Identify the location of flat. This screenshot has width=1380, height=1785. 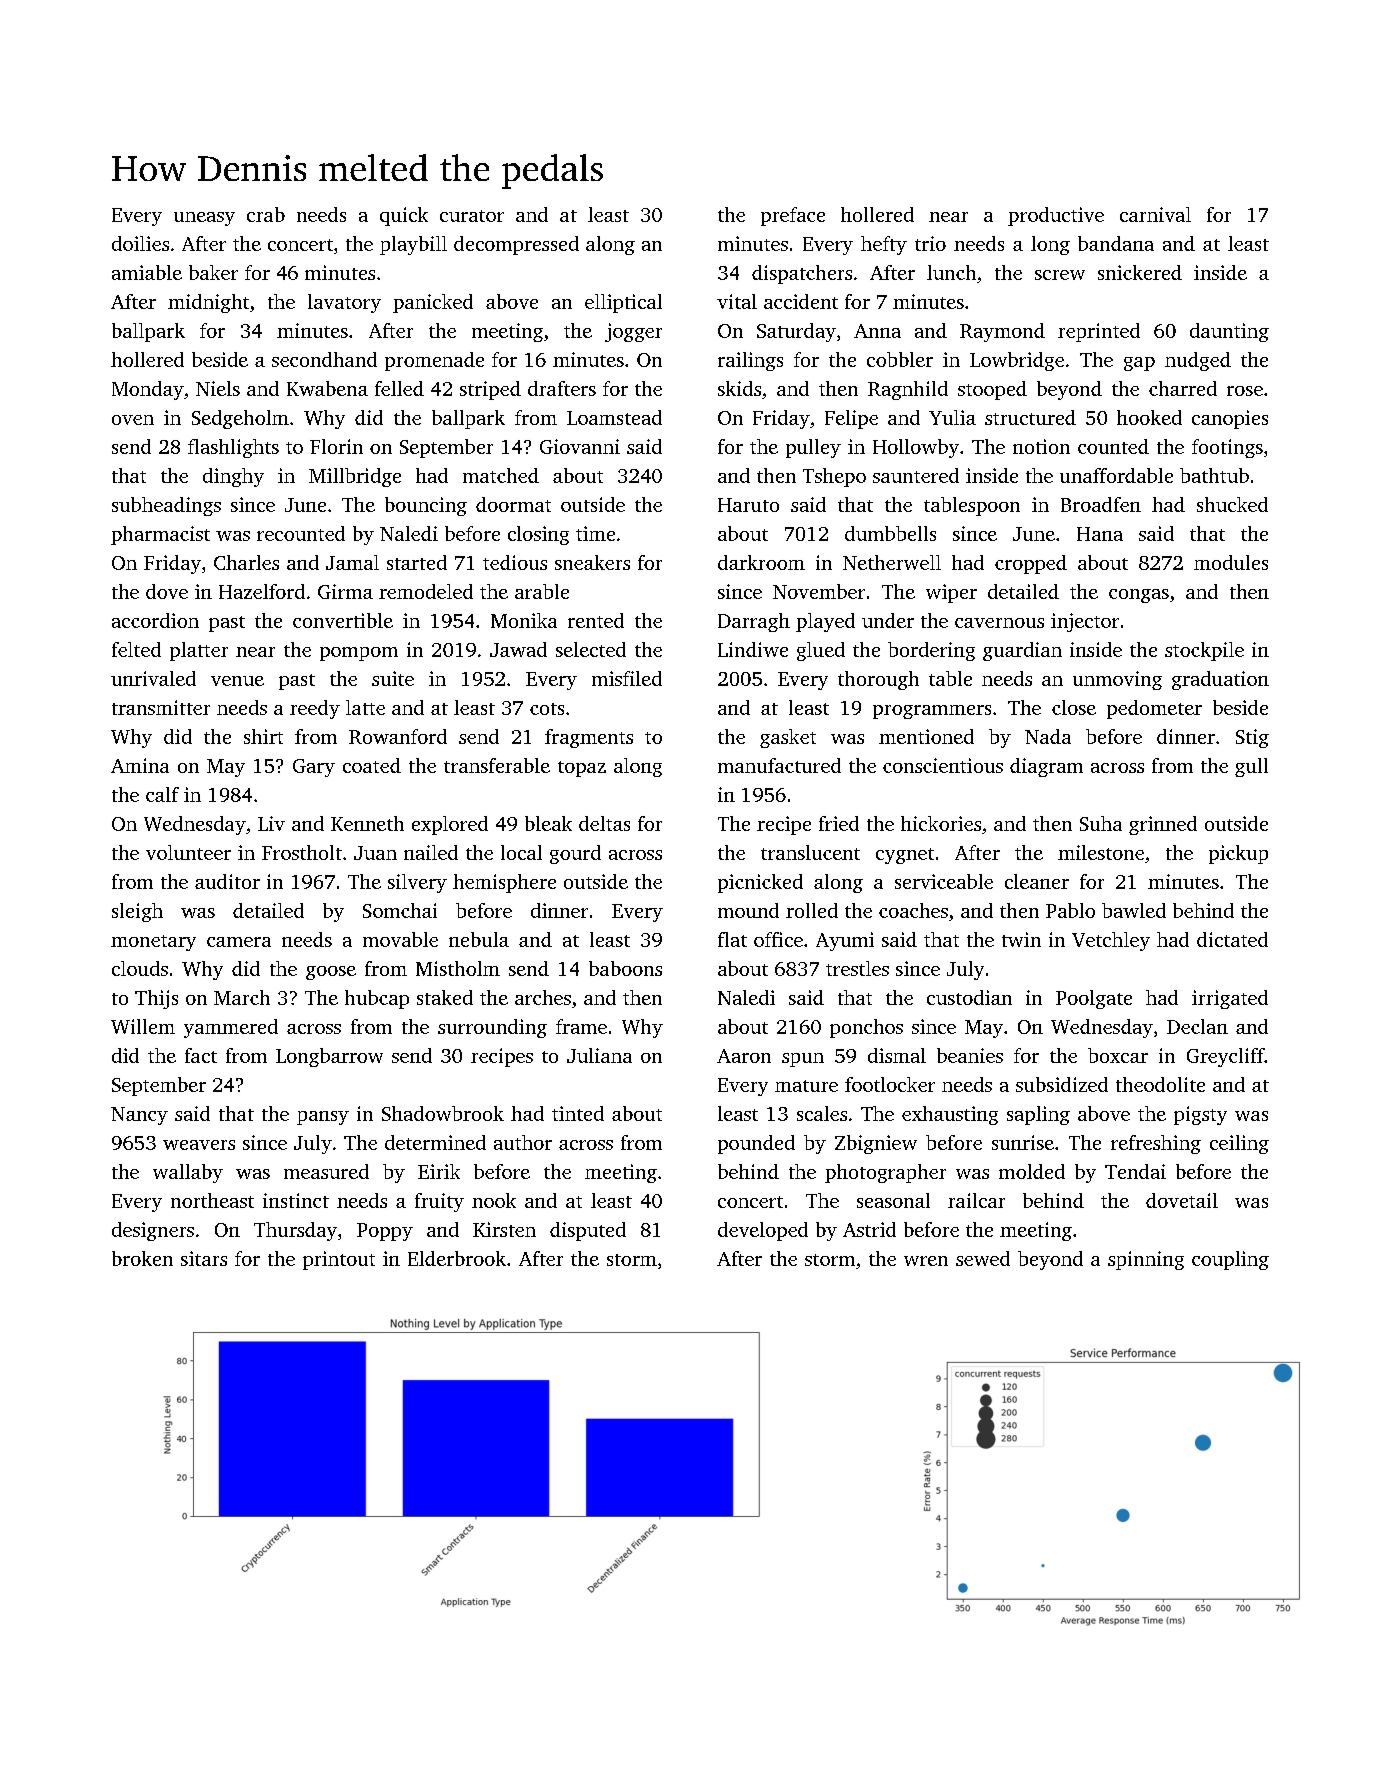
(732, 939).
